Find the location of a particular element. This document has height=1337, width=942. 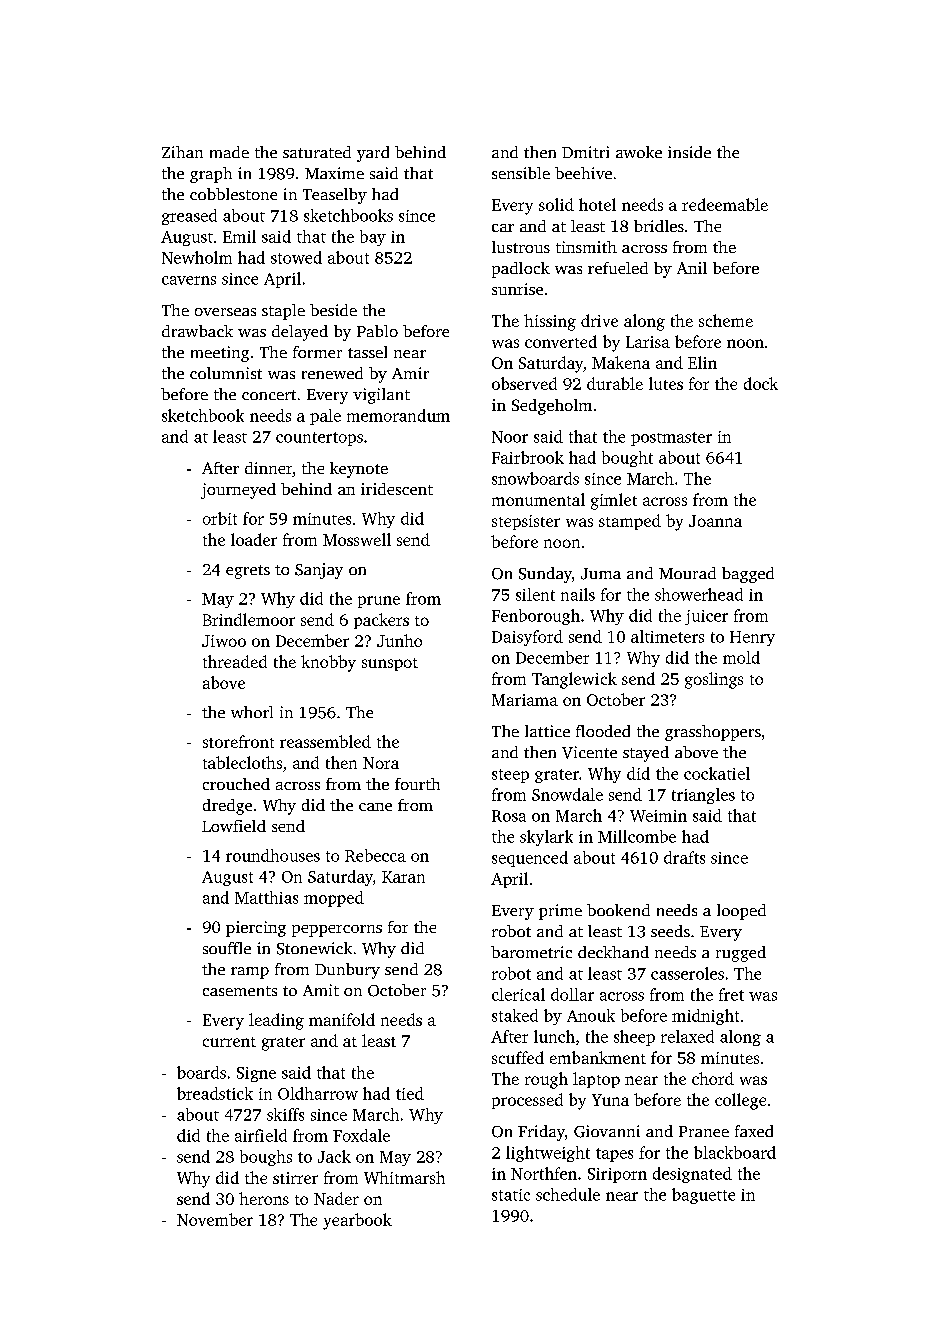

roundhouses is located at coordinates (273, 855).
